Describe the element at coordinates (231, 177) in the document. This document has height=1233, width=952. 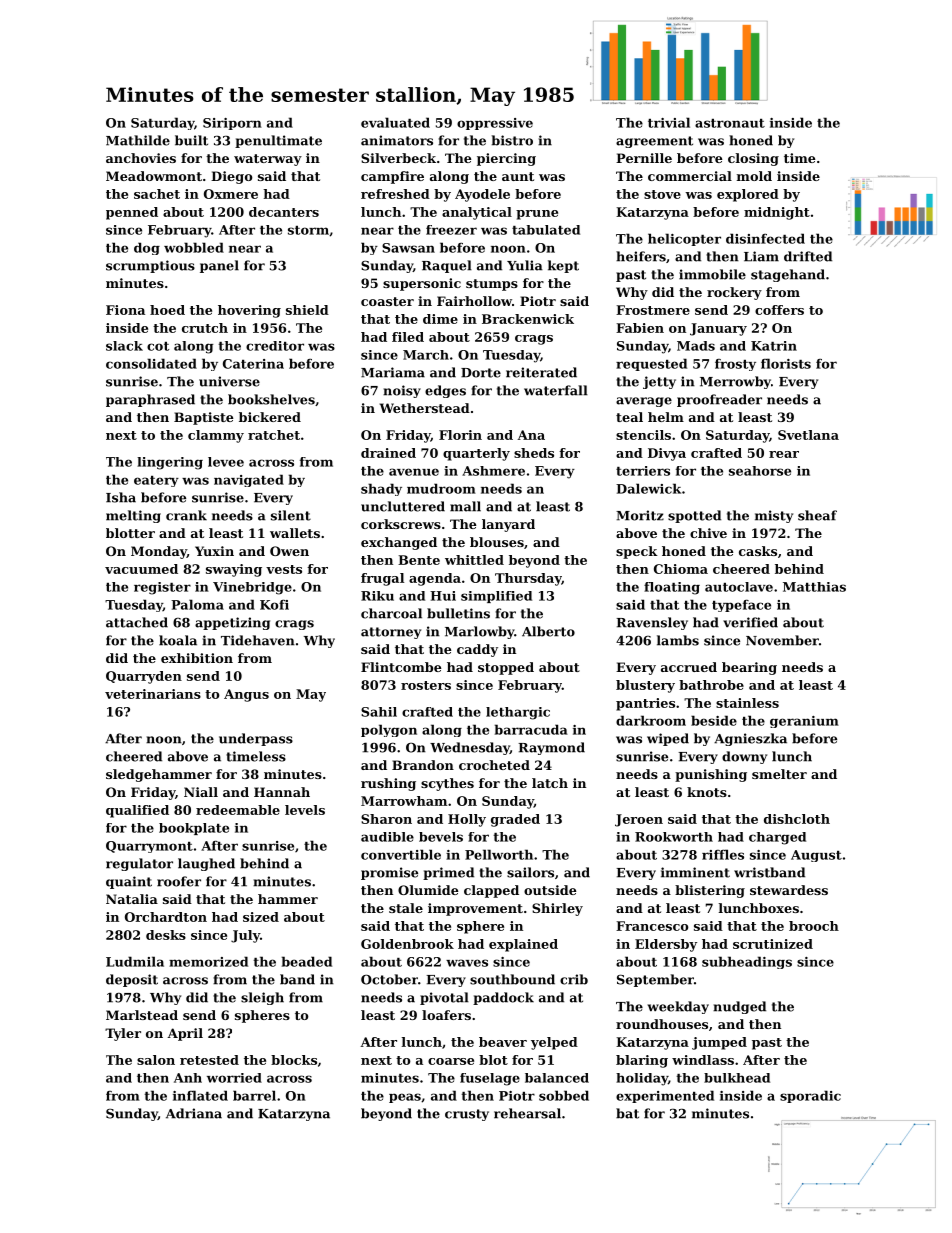
I see `Diego` at that location.
